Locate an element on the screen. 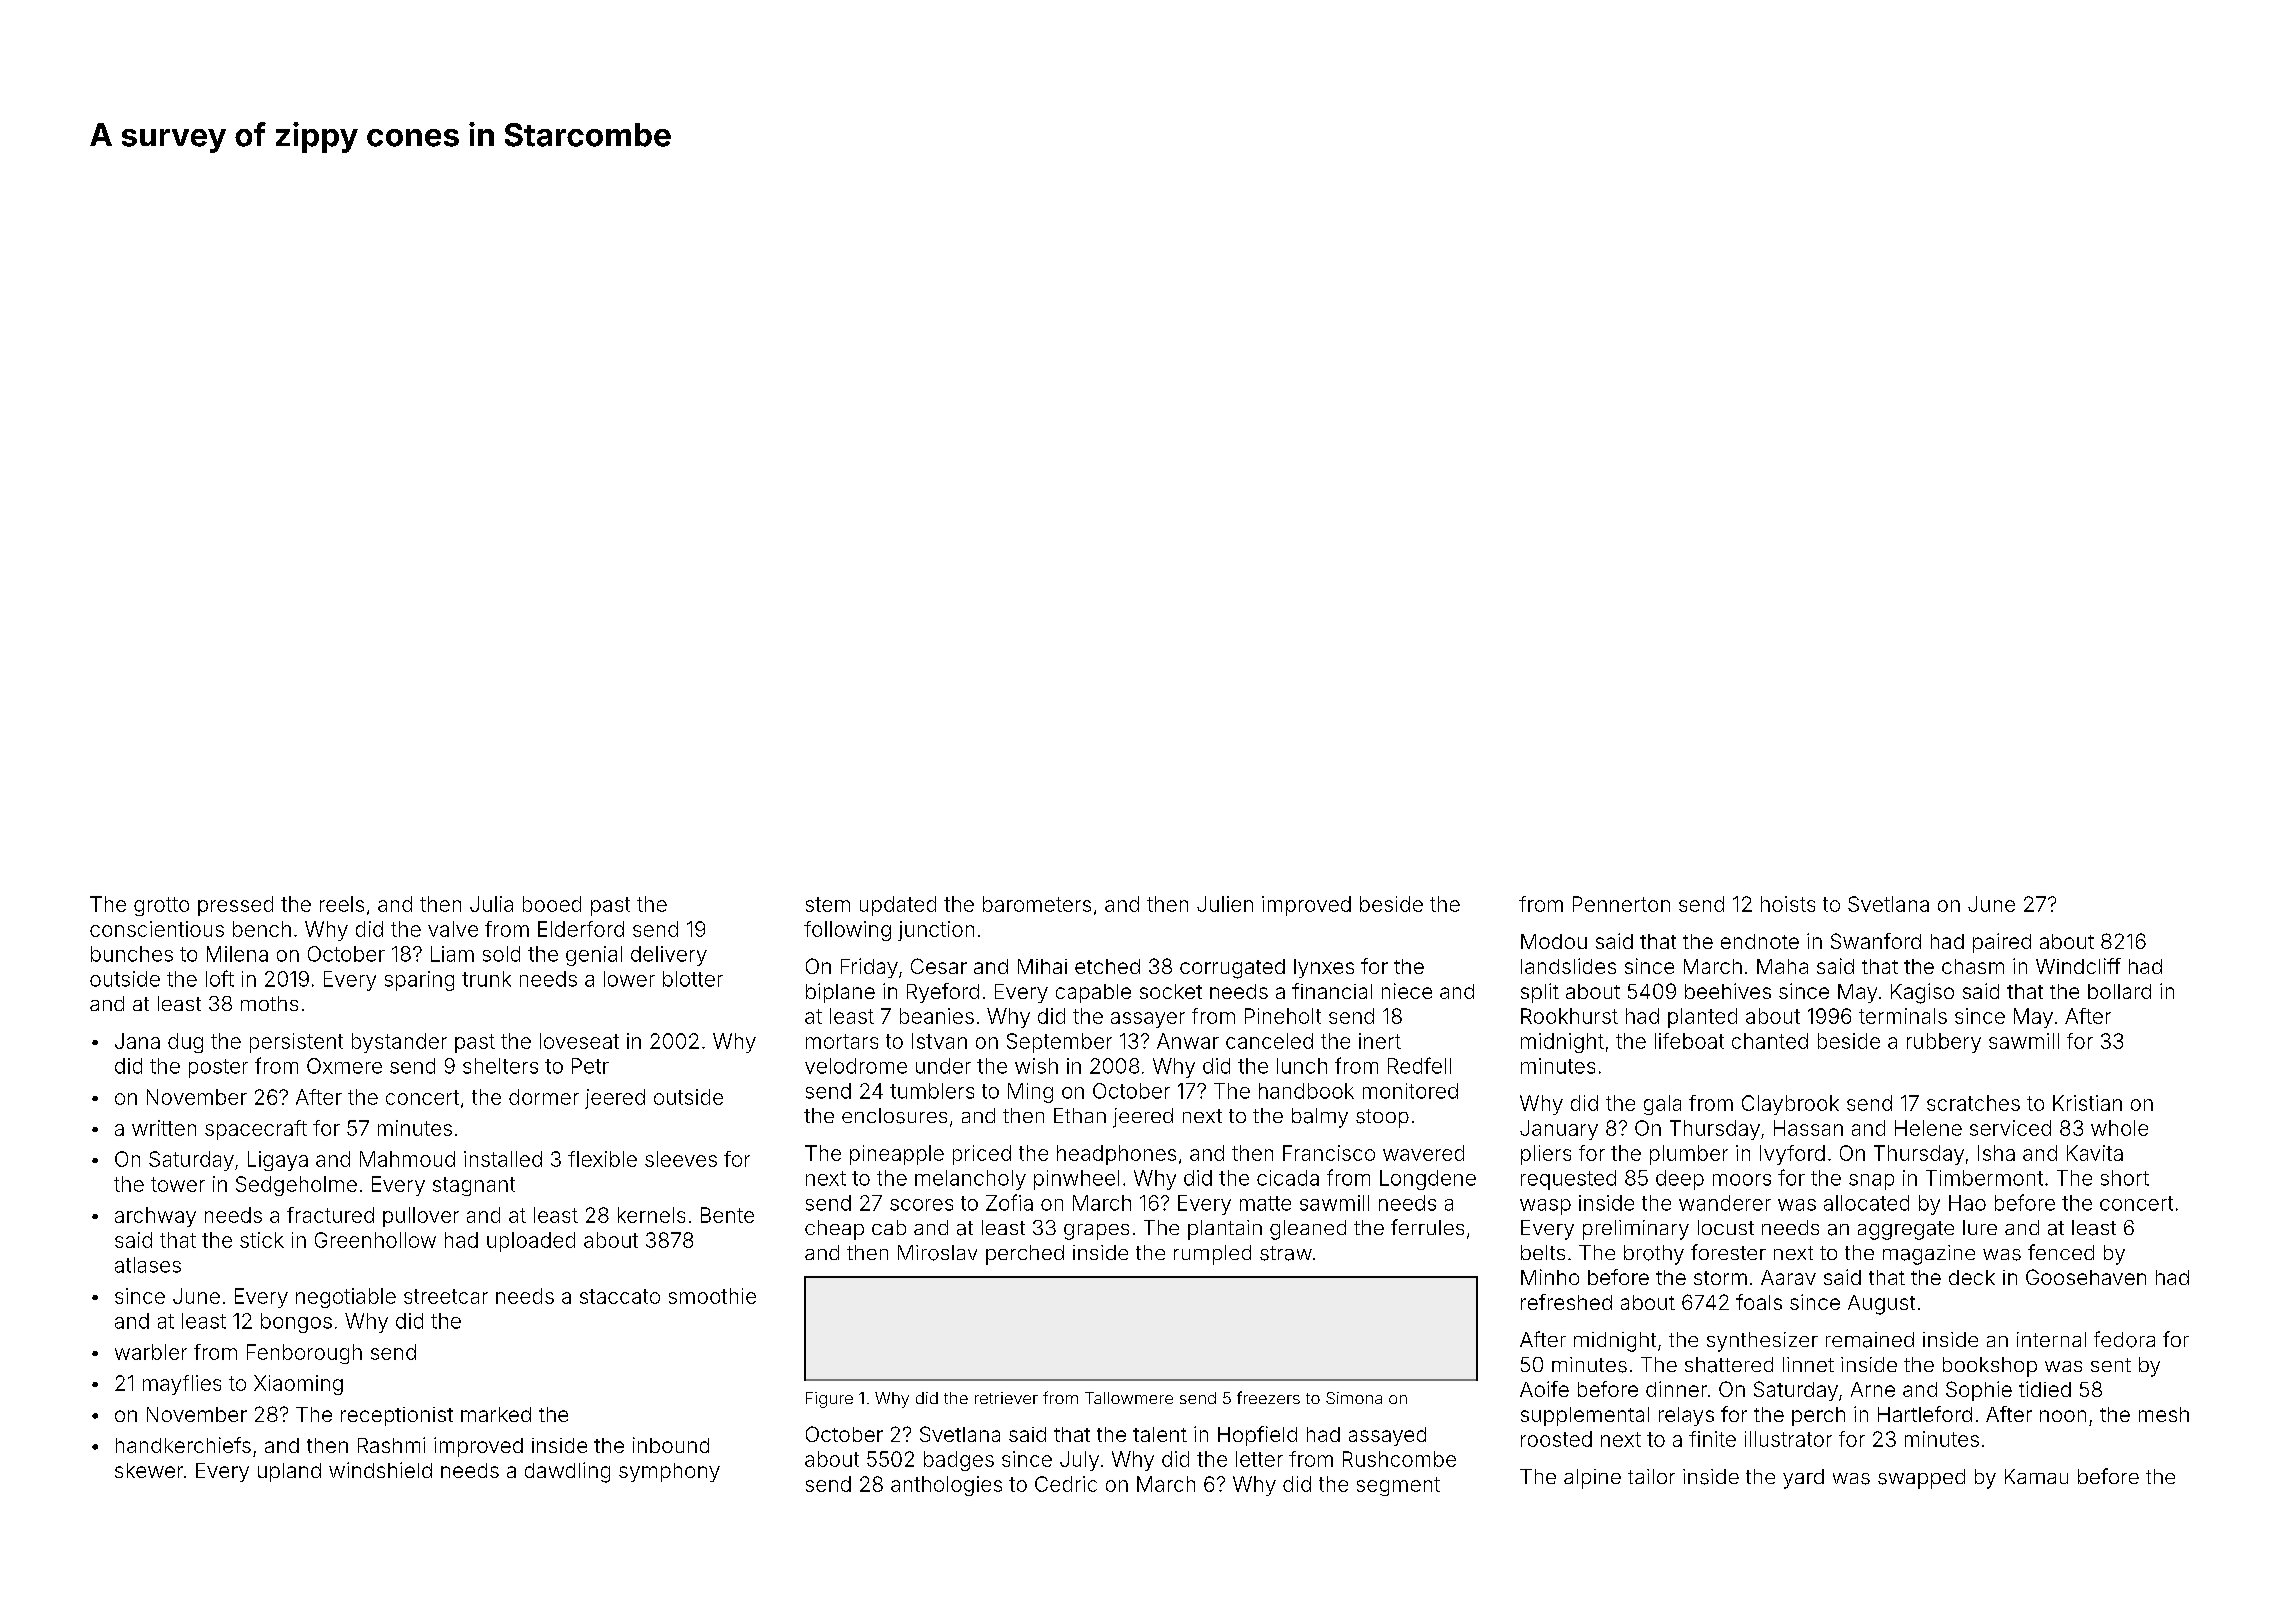  Aarav is located at coordinates (1788, 1277).
